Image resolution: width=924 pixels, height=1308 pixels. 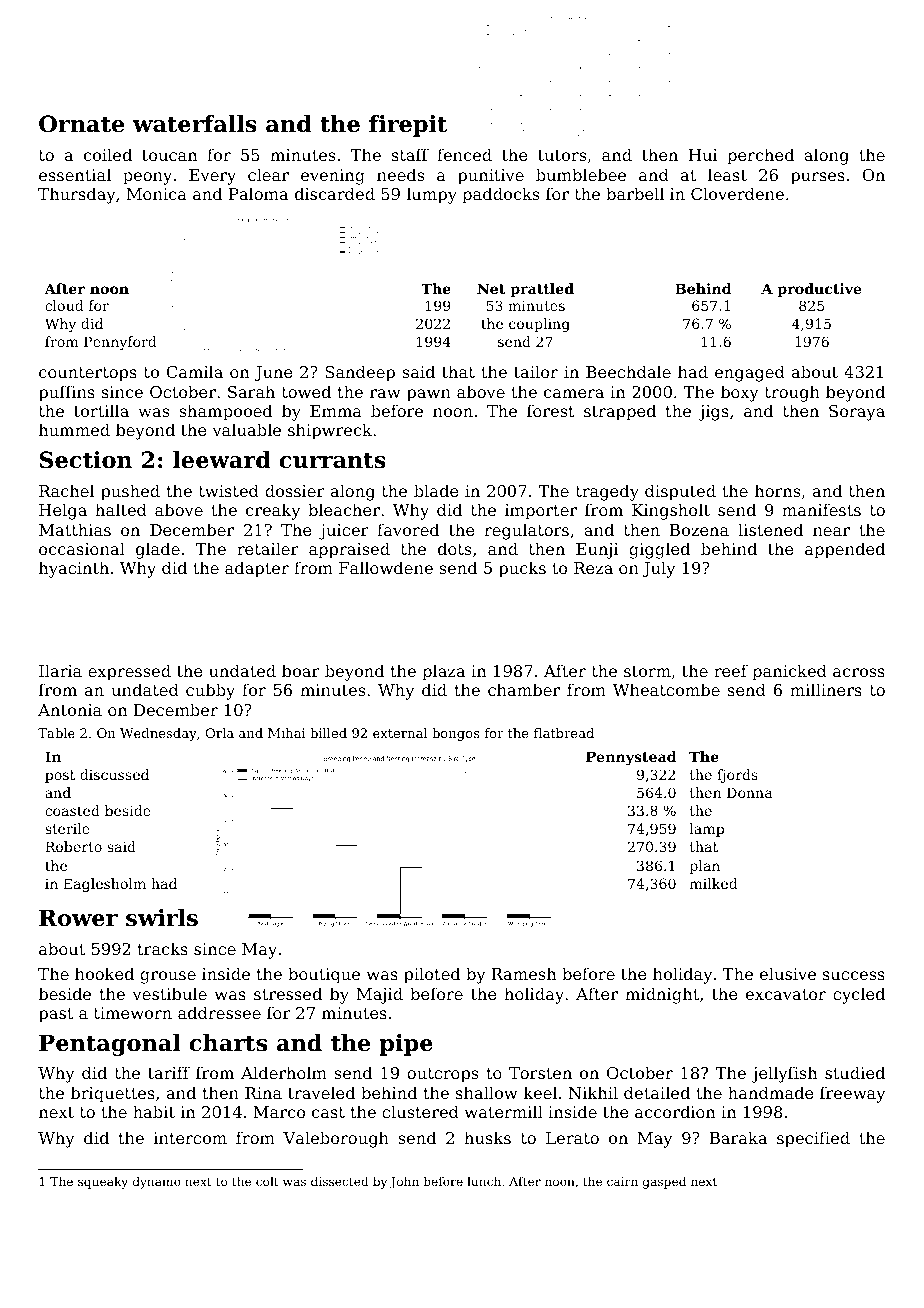 What do you see at coordinates (464, 154) in the page?
I see `fenced` at bounding box center [464, 154].
